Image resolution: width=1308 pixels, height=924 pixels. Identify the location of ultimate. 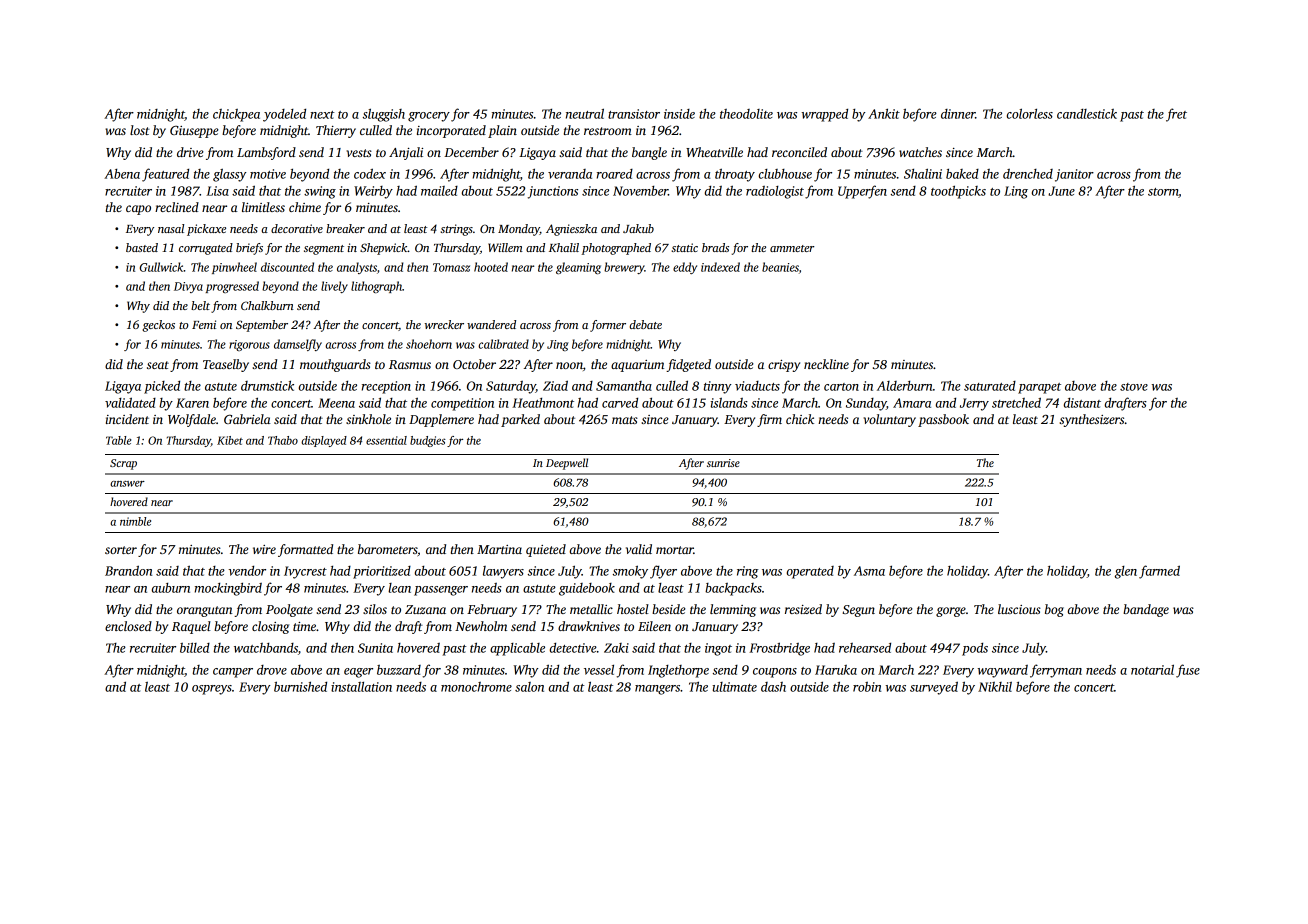
(734, 687).
